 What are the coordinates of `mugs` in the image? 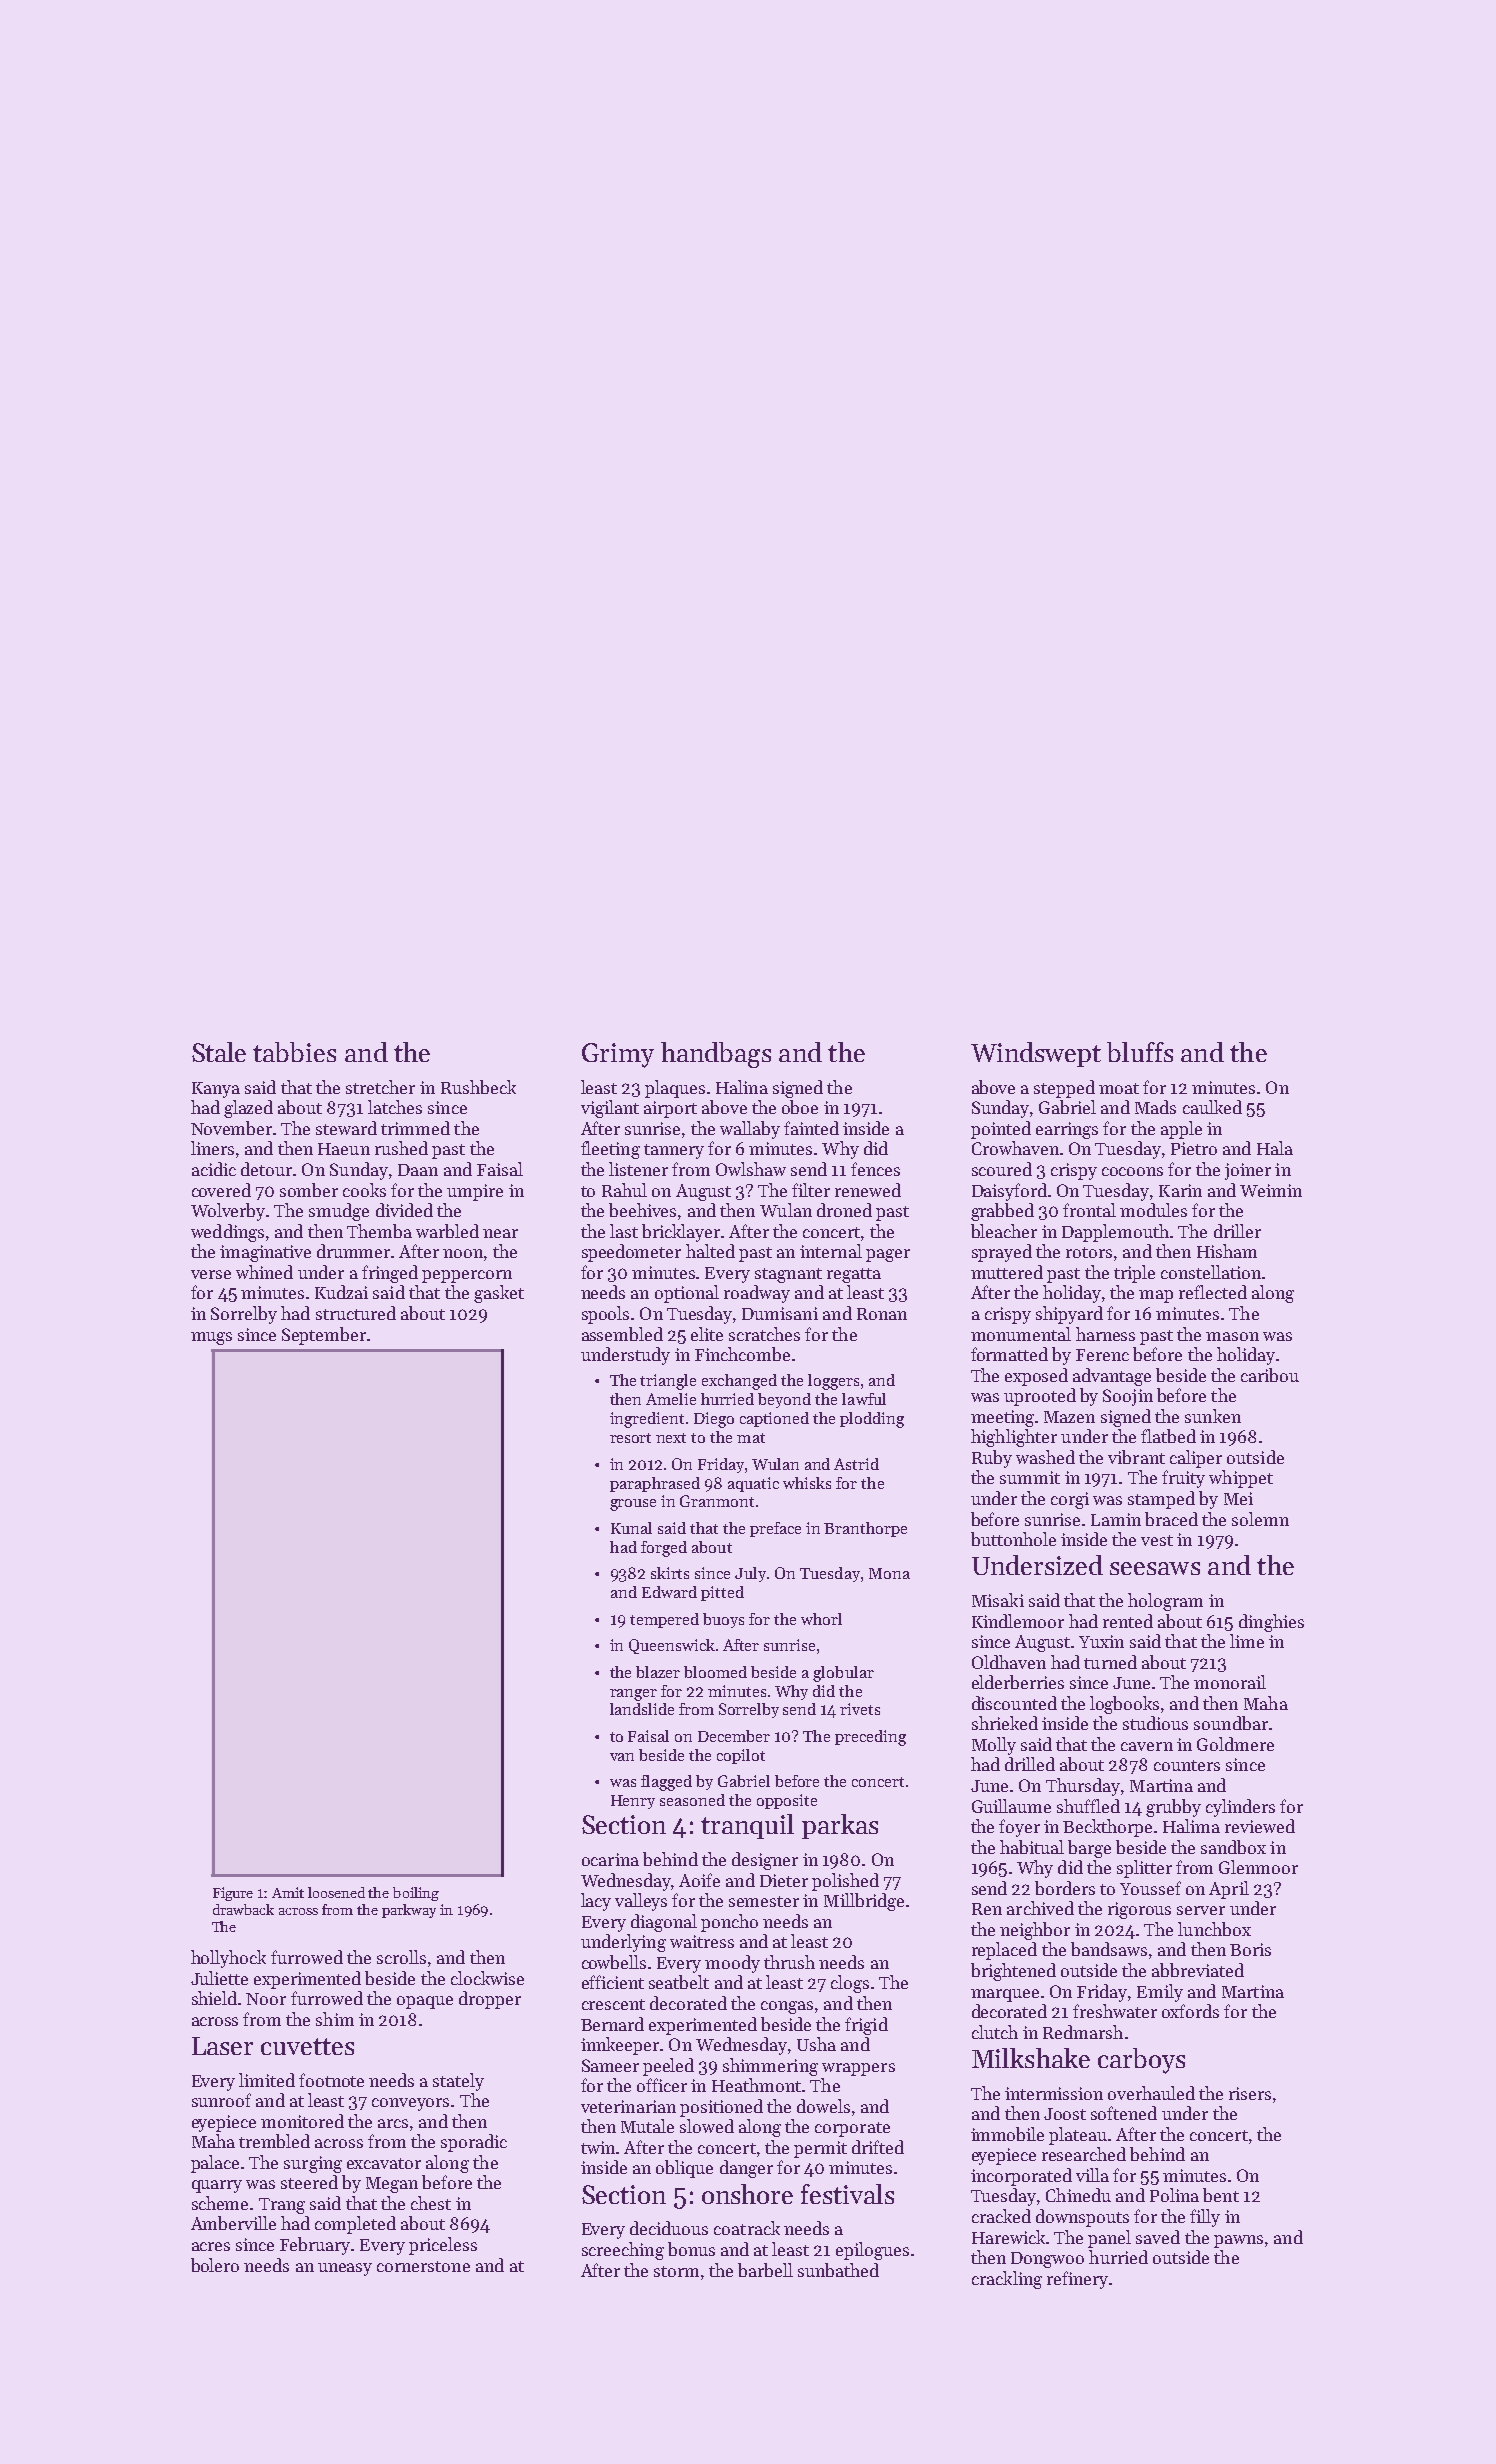 It's located at (211, 1338).
